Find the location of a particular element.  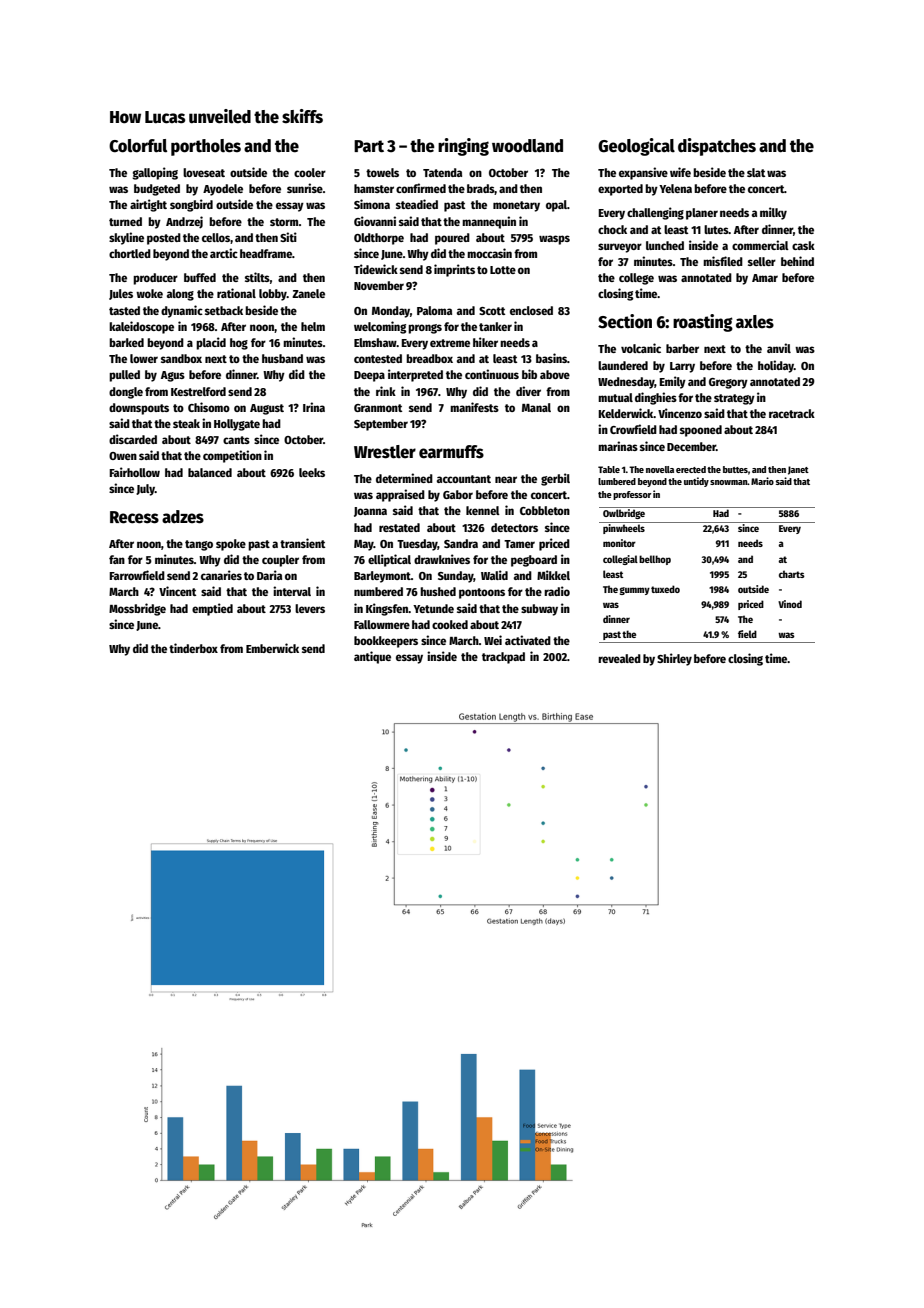

portholes is located at coordinates (206, 147).
